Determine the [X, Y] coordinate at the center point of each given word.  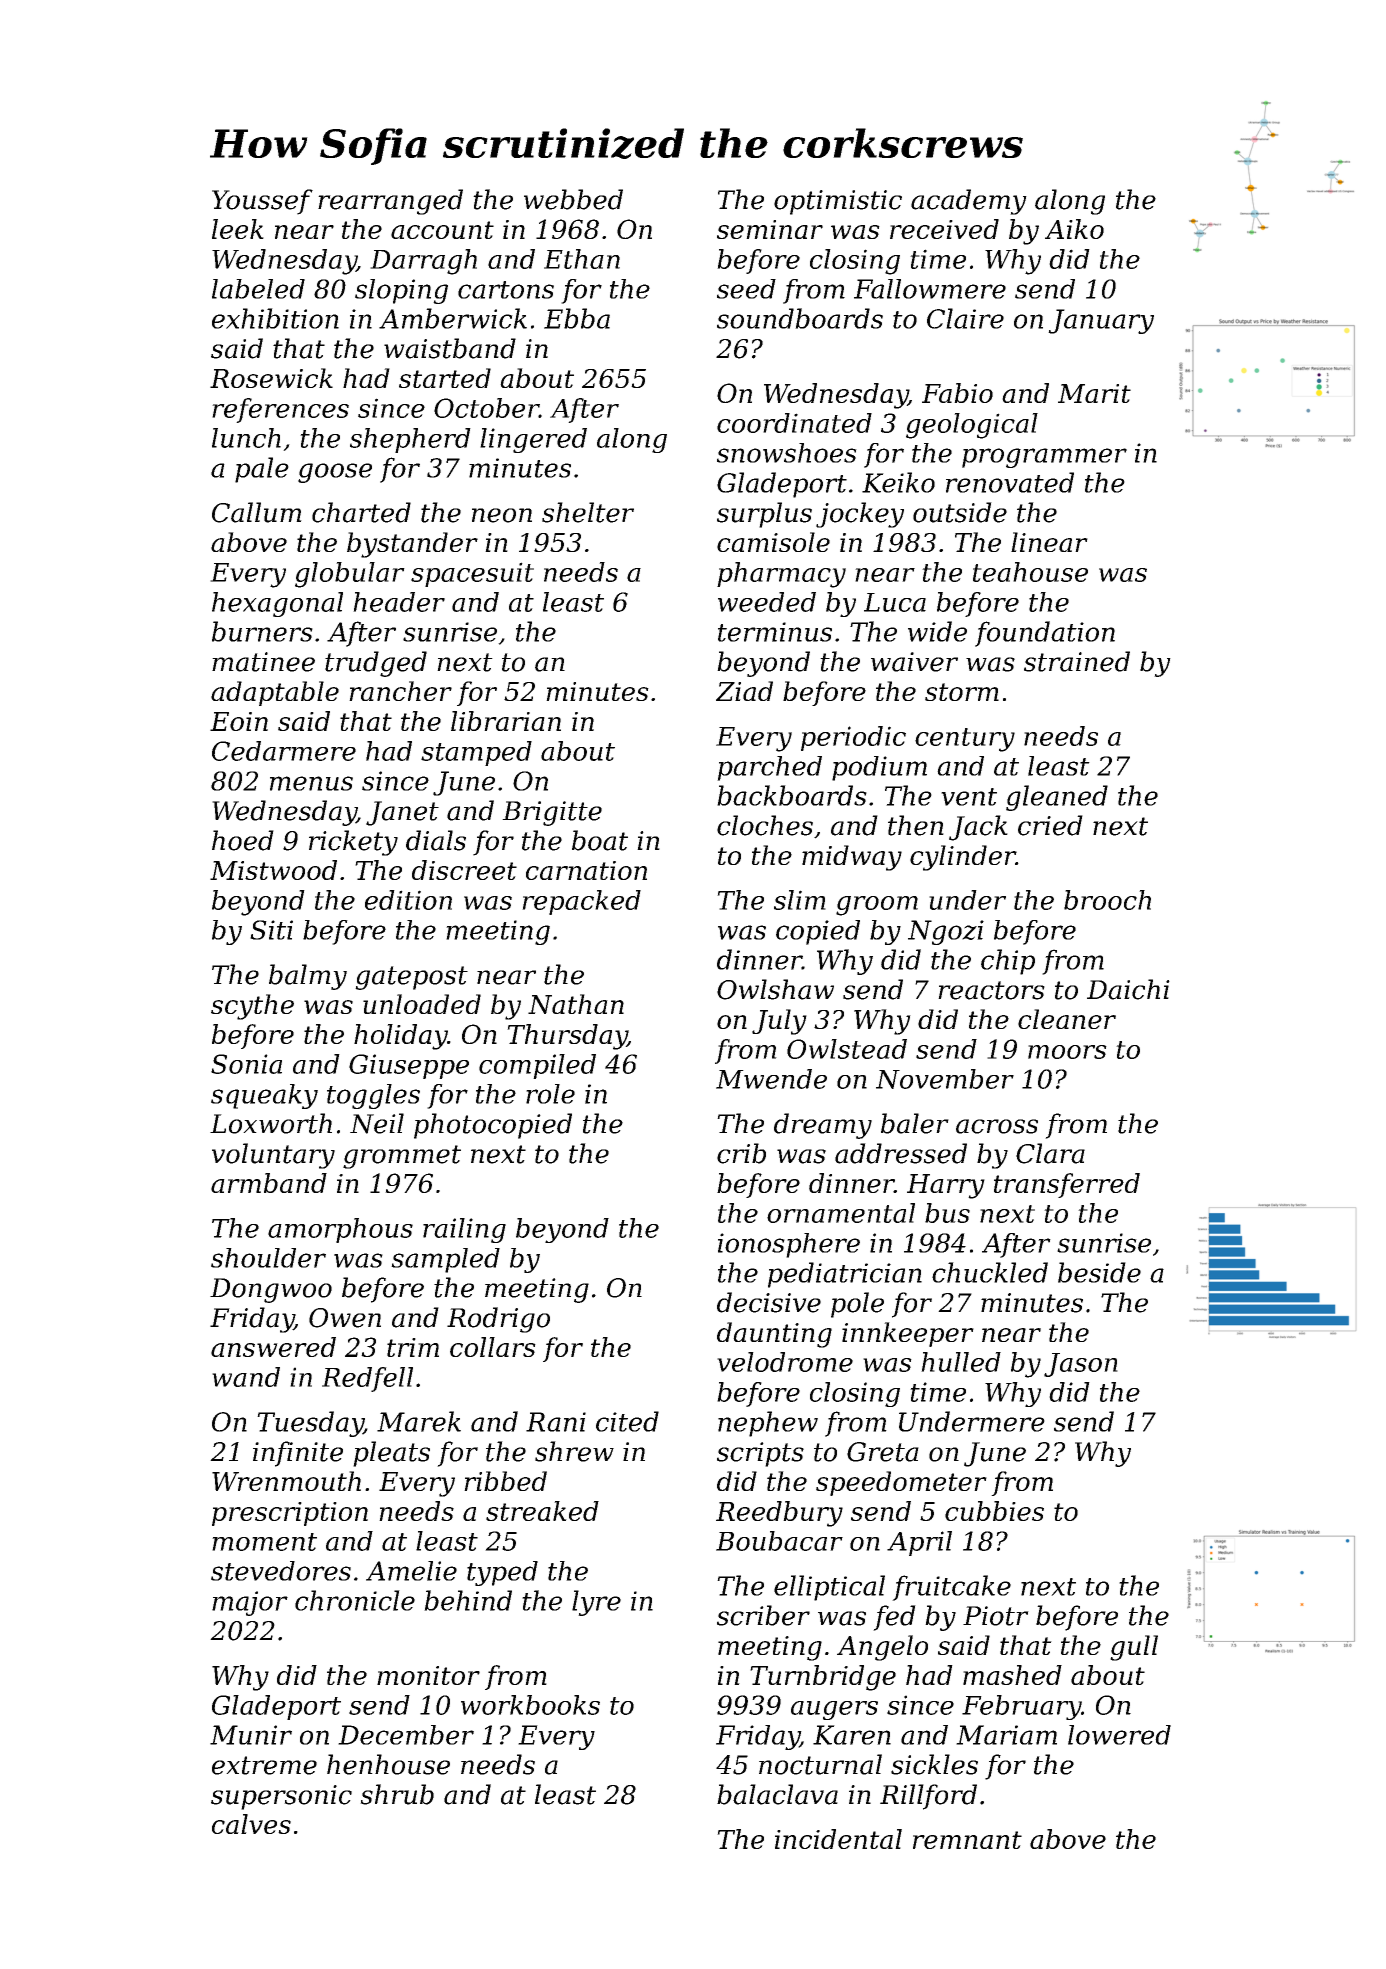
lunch [246, 438]
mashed [1012, 1675]
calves [251, 1824]
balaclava [777, 1794]
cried [1050, 825]
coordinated [794, 423]
